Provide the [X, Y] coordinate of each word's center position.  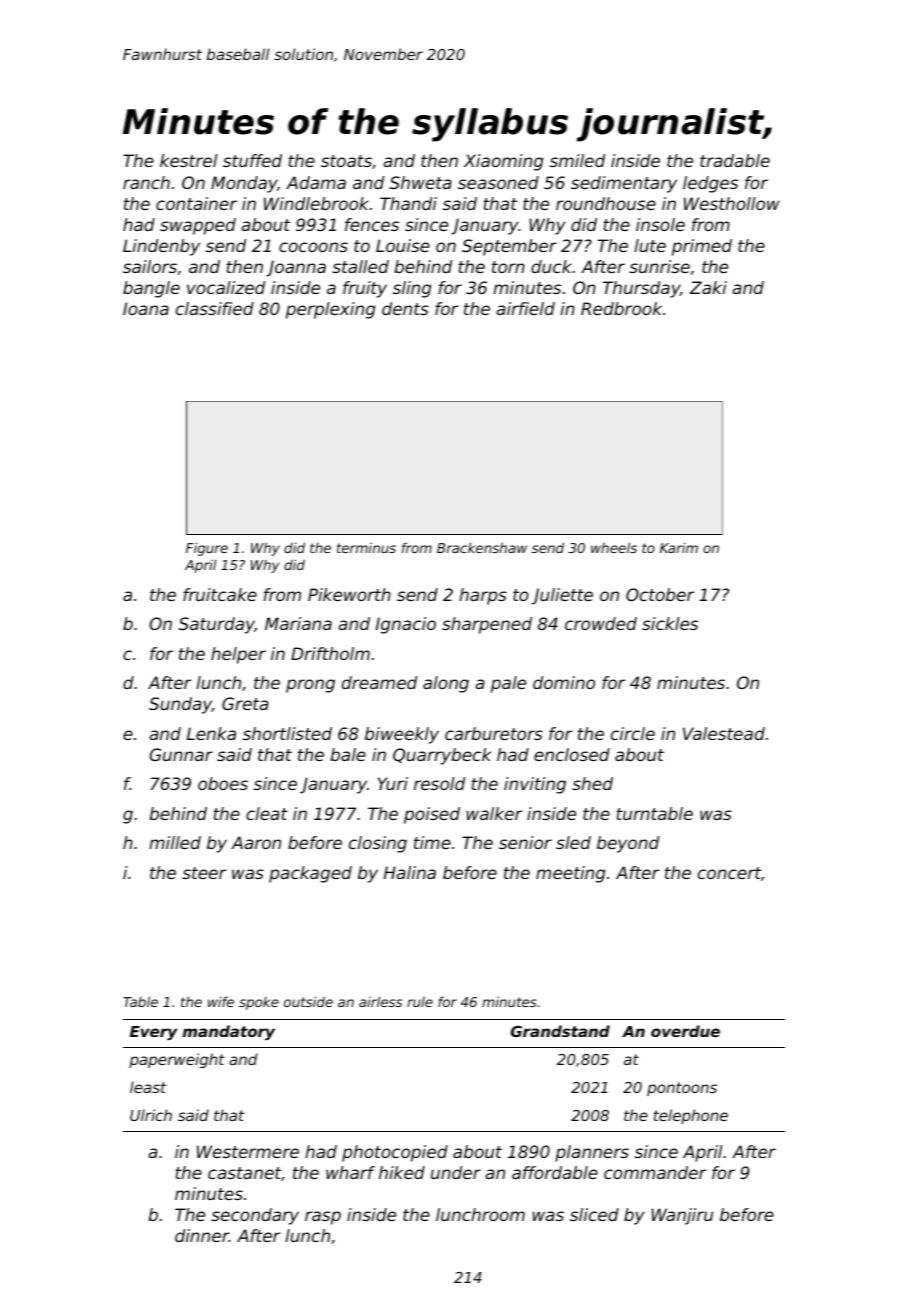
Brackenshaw [482, 547]
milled [175, 842]
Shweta [421, 182]
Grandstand [560, 1031]
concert [729, 873]
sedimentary [624, 184]
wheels [614, 547]
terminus [366, 547]
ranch [146, 182]
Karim [679, 548]
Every [153, 1033]
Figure [207, 549]
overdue [685, 1031]
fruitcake [220, 594]
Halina [410, 872]
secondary [255, 1216]
